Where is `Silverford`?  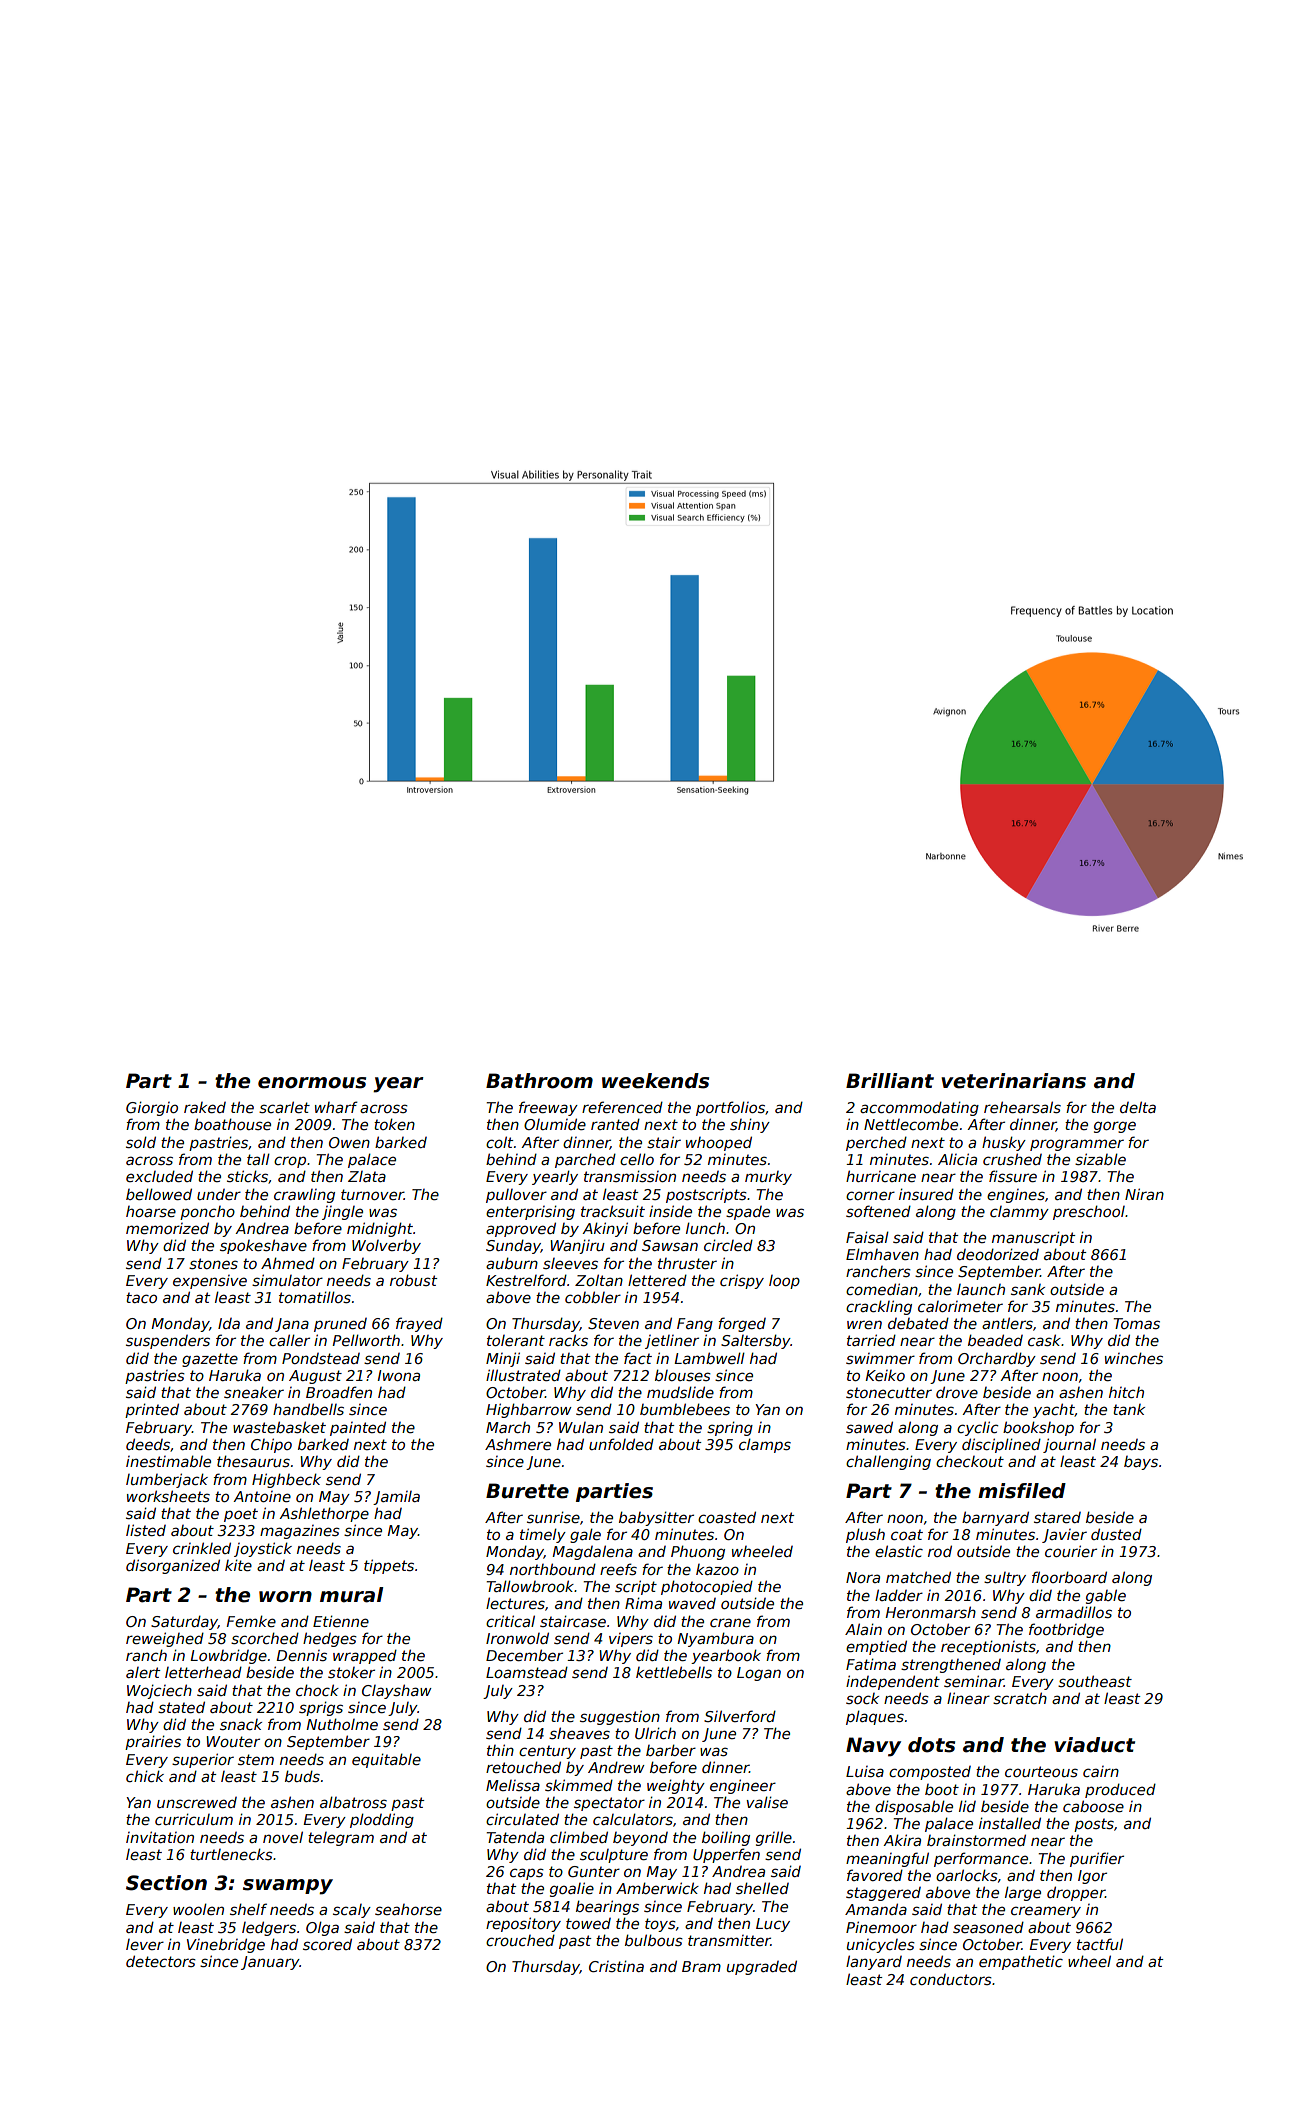
Silverford is located at coordinates (740, 1716).
